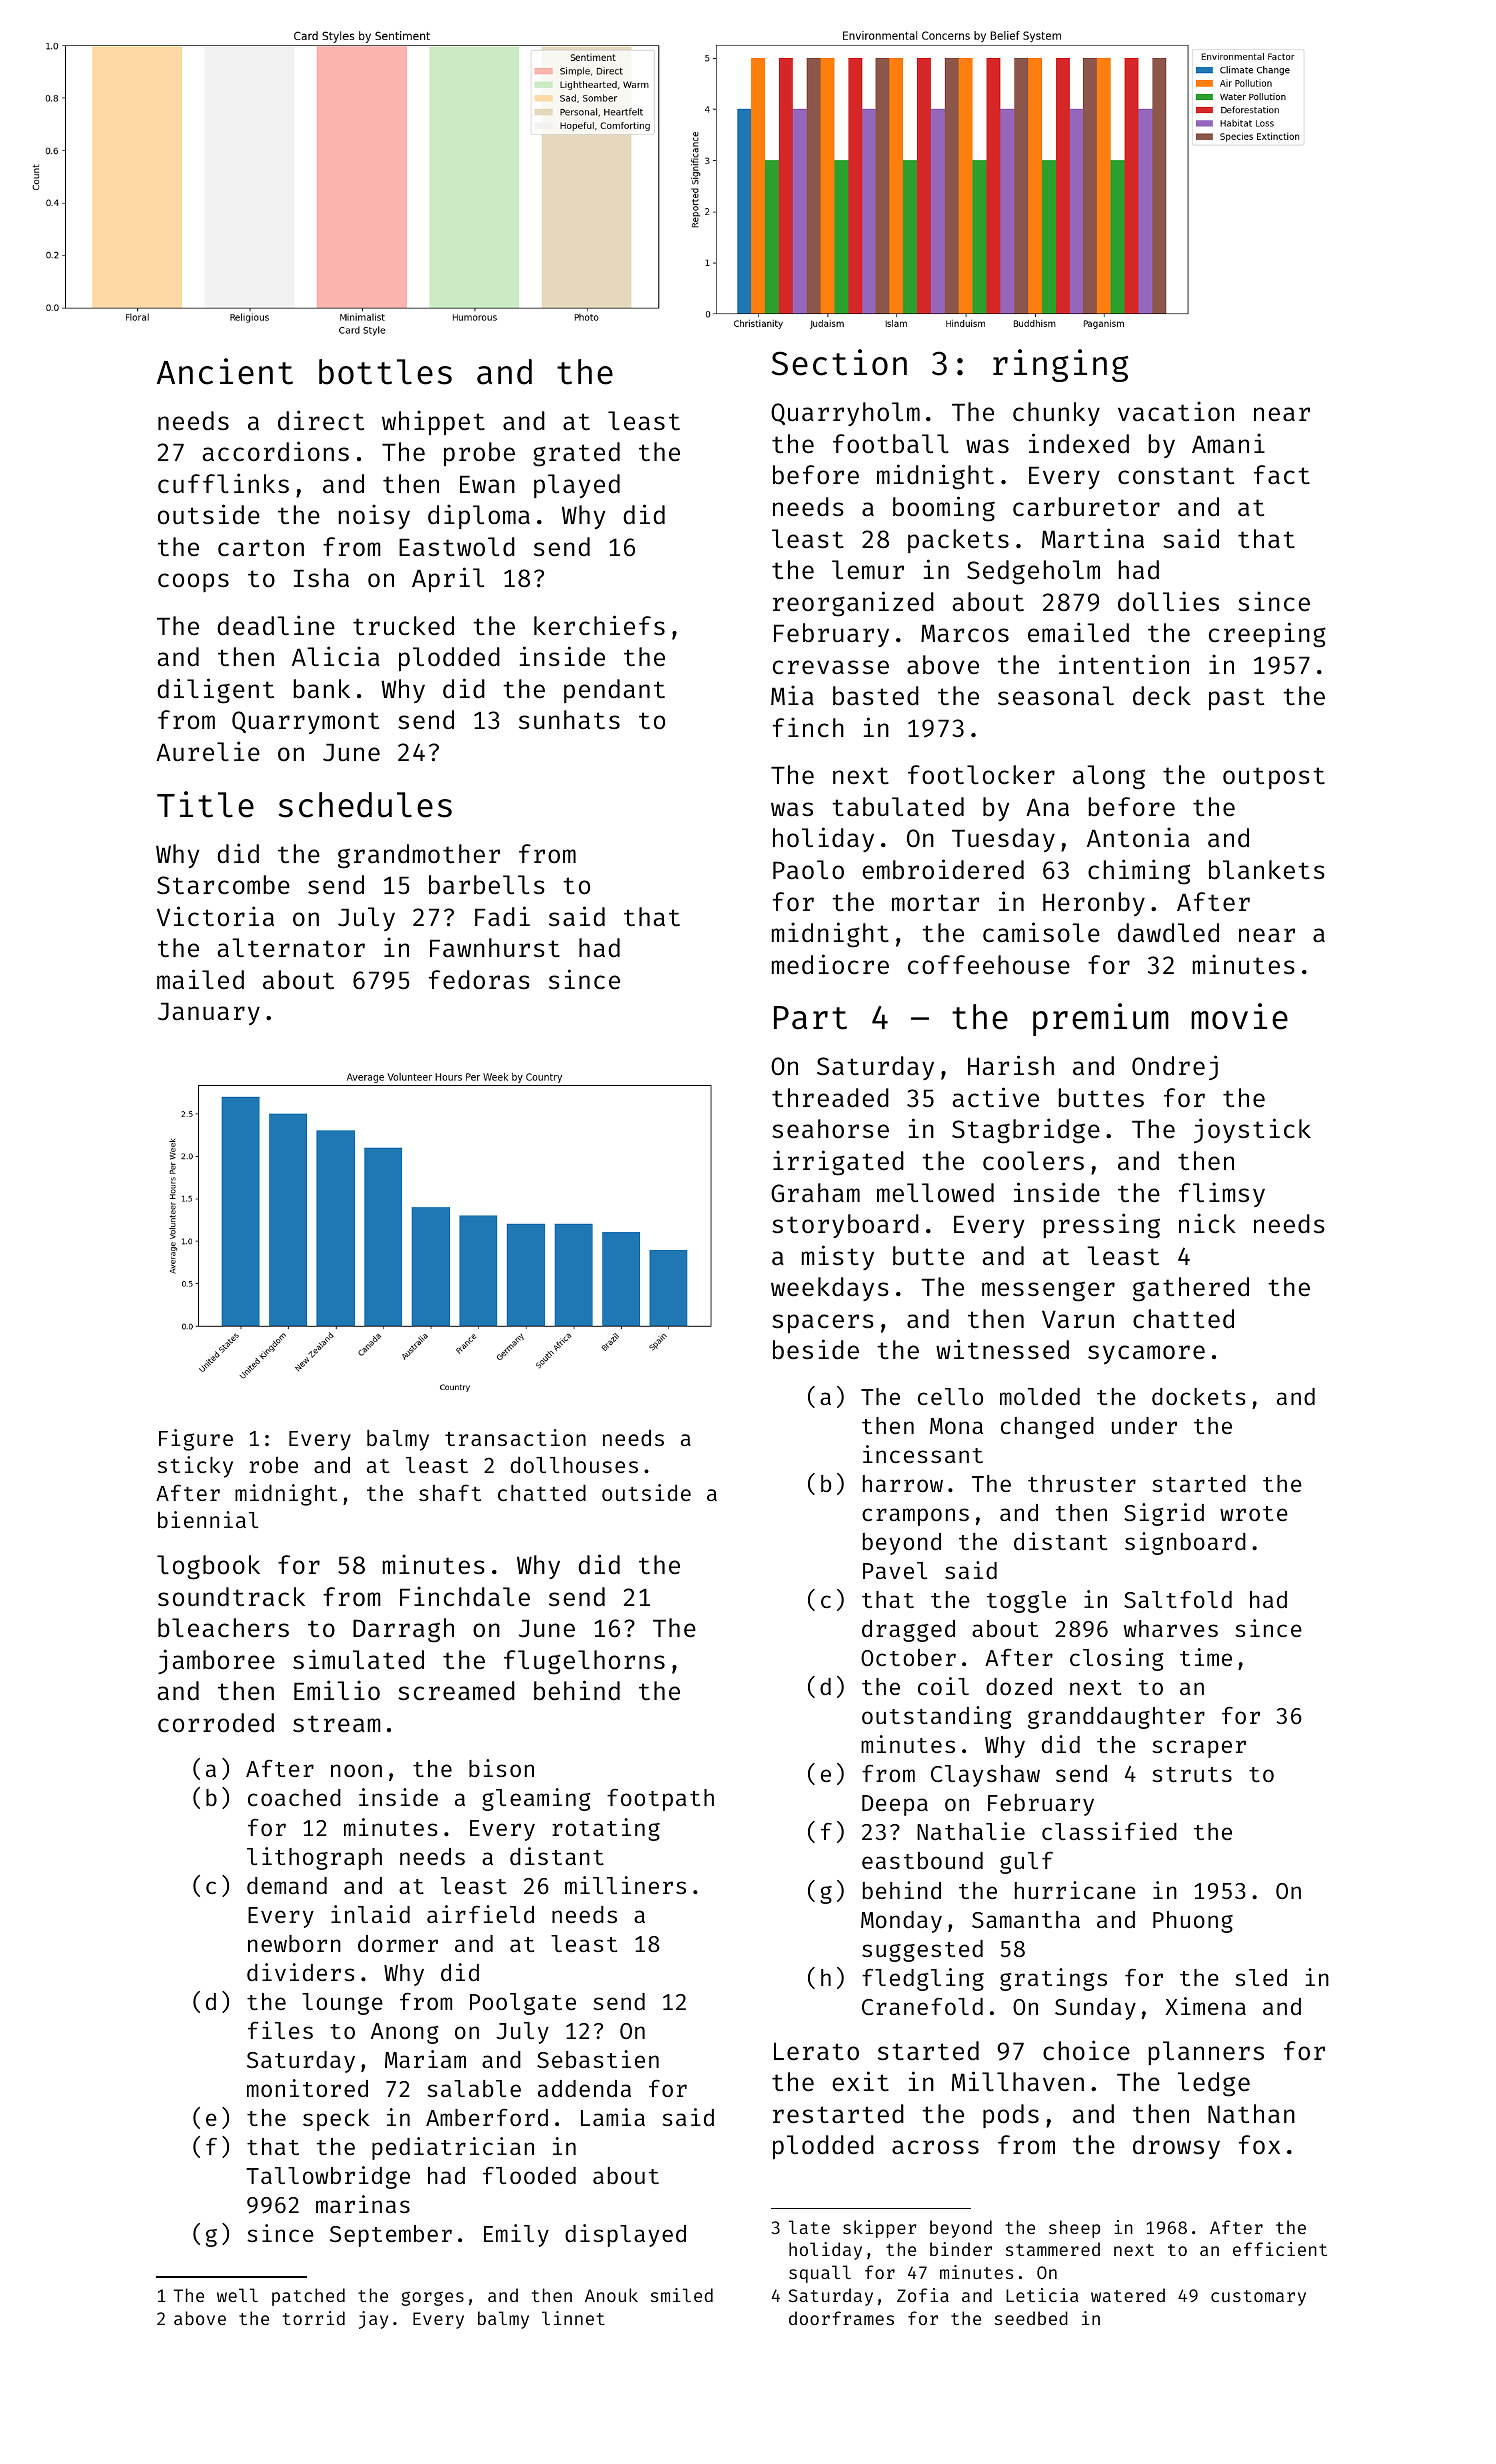  What do you see at coordinates (321, 689) in the screenshot?
I see `bank` at bounding box center [321, 689].
